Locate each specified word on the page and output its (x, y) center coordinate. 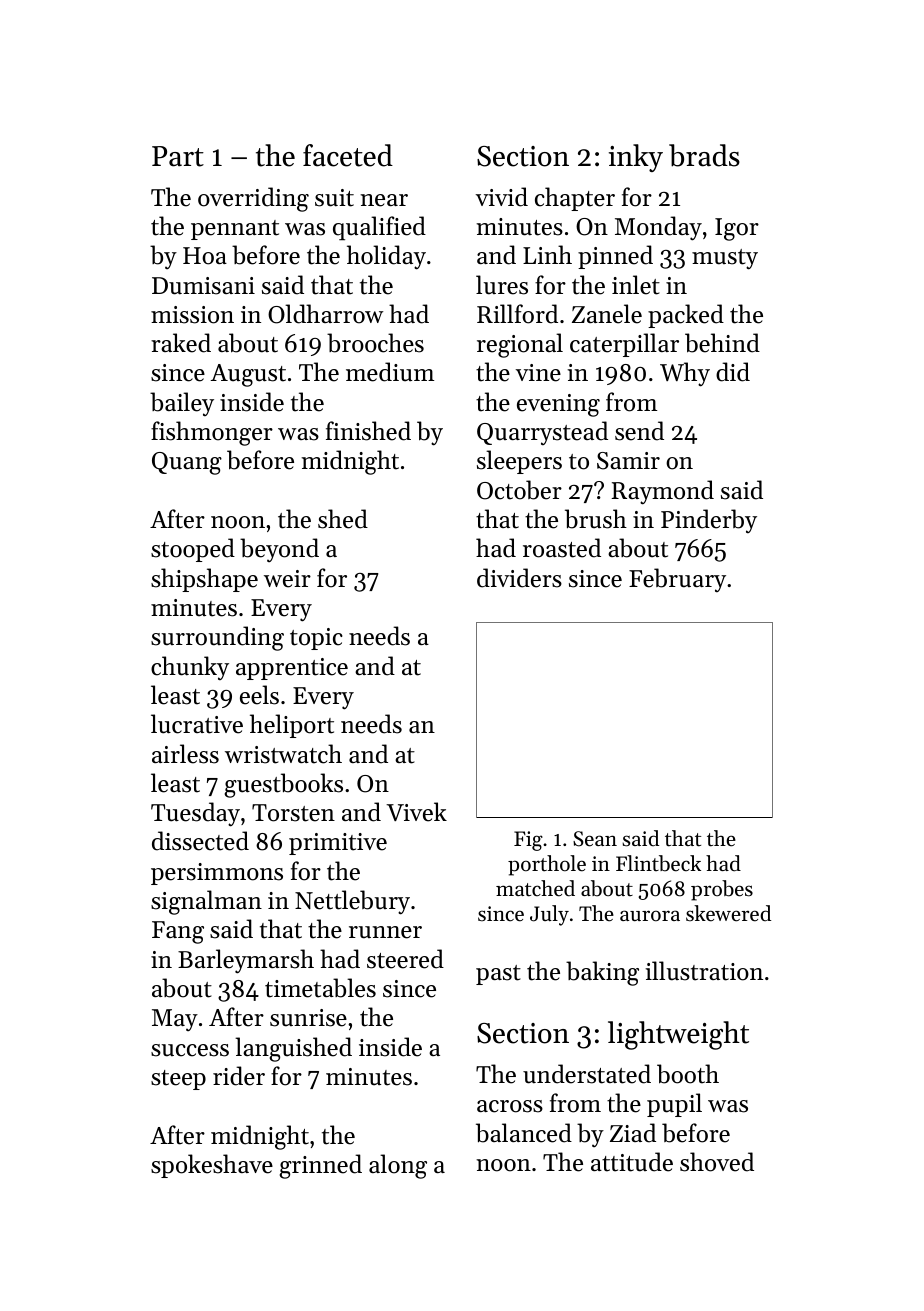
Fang (178, 932)
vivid (502, 197)
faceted (348, 155)
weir (287, 579)
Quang (187, 463)
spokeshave (212, 1166)
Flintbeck (658, 863)
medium (390, 372)
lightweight (678, 1035)
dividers (519, 578)
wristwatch (283, 754)
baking (602, 973)
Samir (628, 461)
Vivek (416, 812)
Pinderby (709, 521)
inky (636, 158)
